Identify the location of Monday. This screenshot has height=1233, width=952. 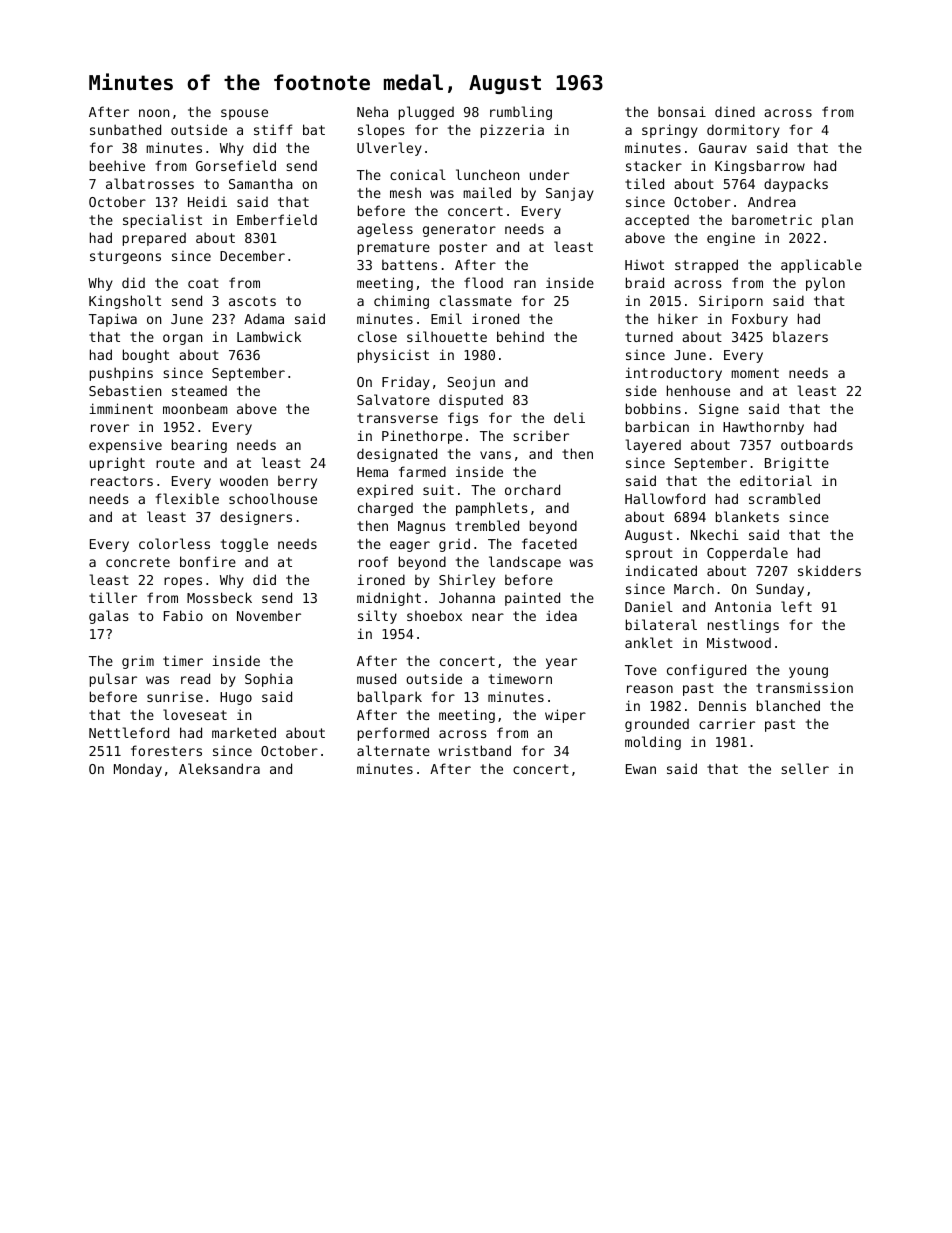
(138, 770).
